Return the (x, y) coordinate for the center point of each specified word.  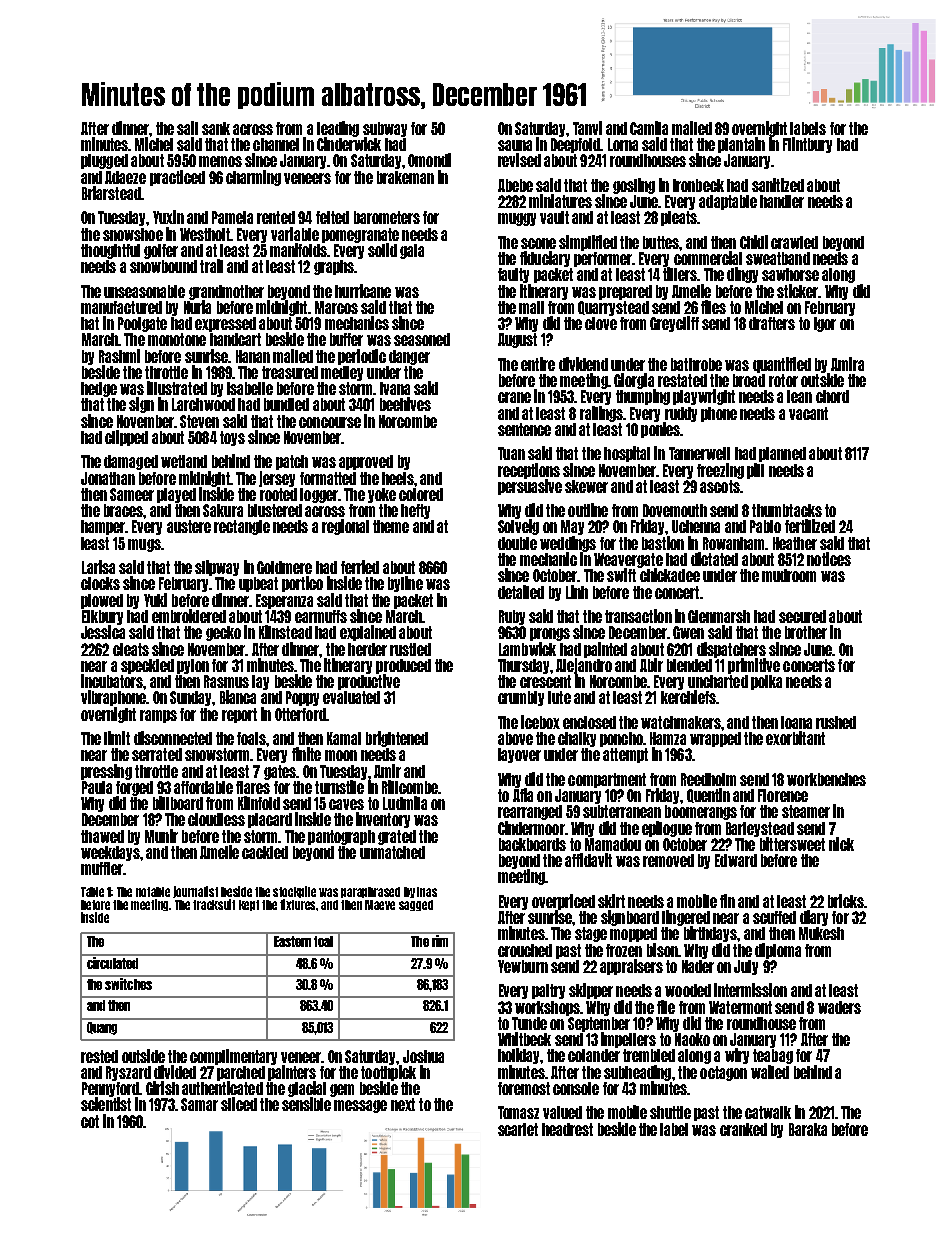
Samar (199, 1104)
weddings (568, 544)
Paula (97, 787)
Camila (649, 128)
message (360, 1106)
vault (554, 217)
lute (559, 697)
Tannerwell (699, 453)
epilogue (667, 829)
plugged (104, 161)
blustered (275, 510)
